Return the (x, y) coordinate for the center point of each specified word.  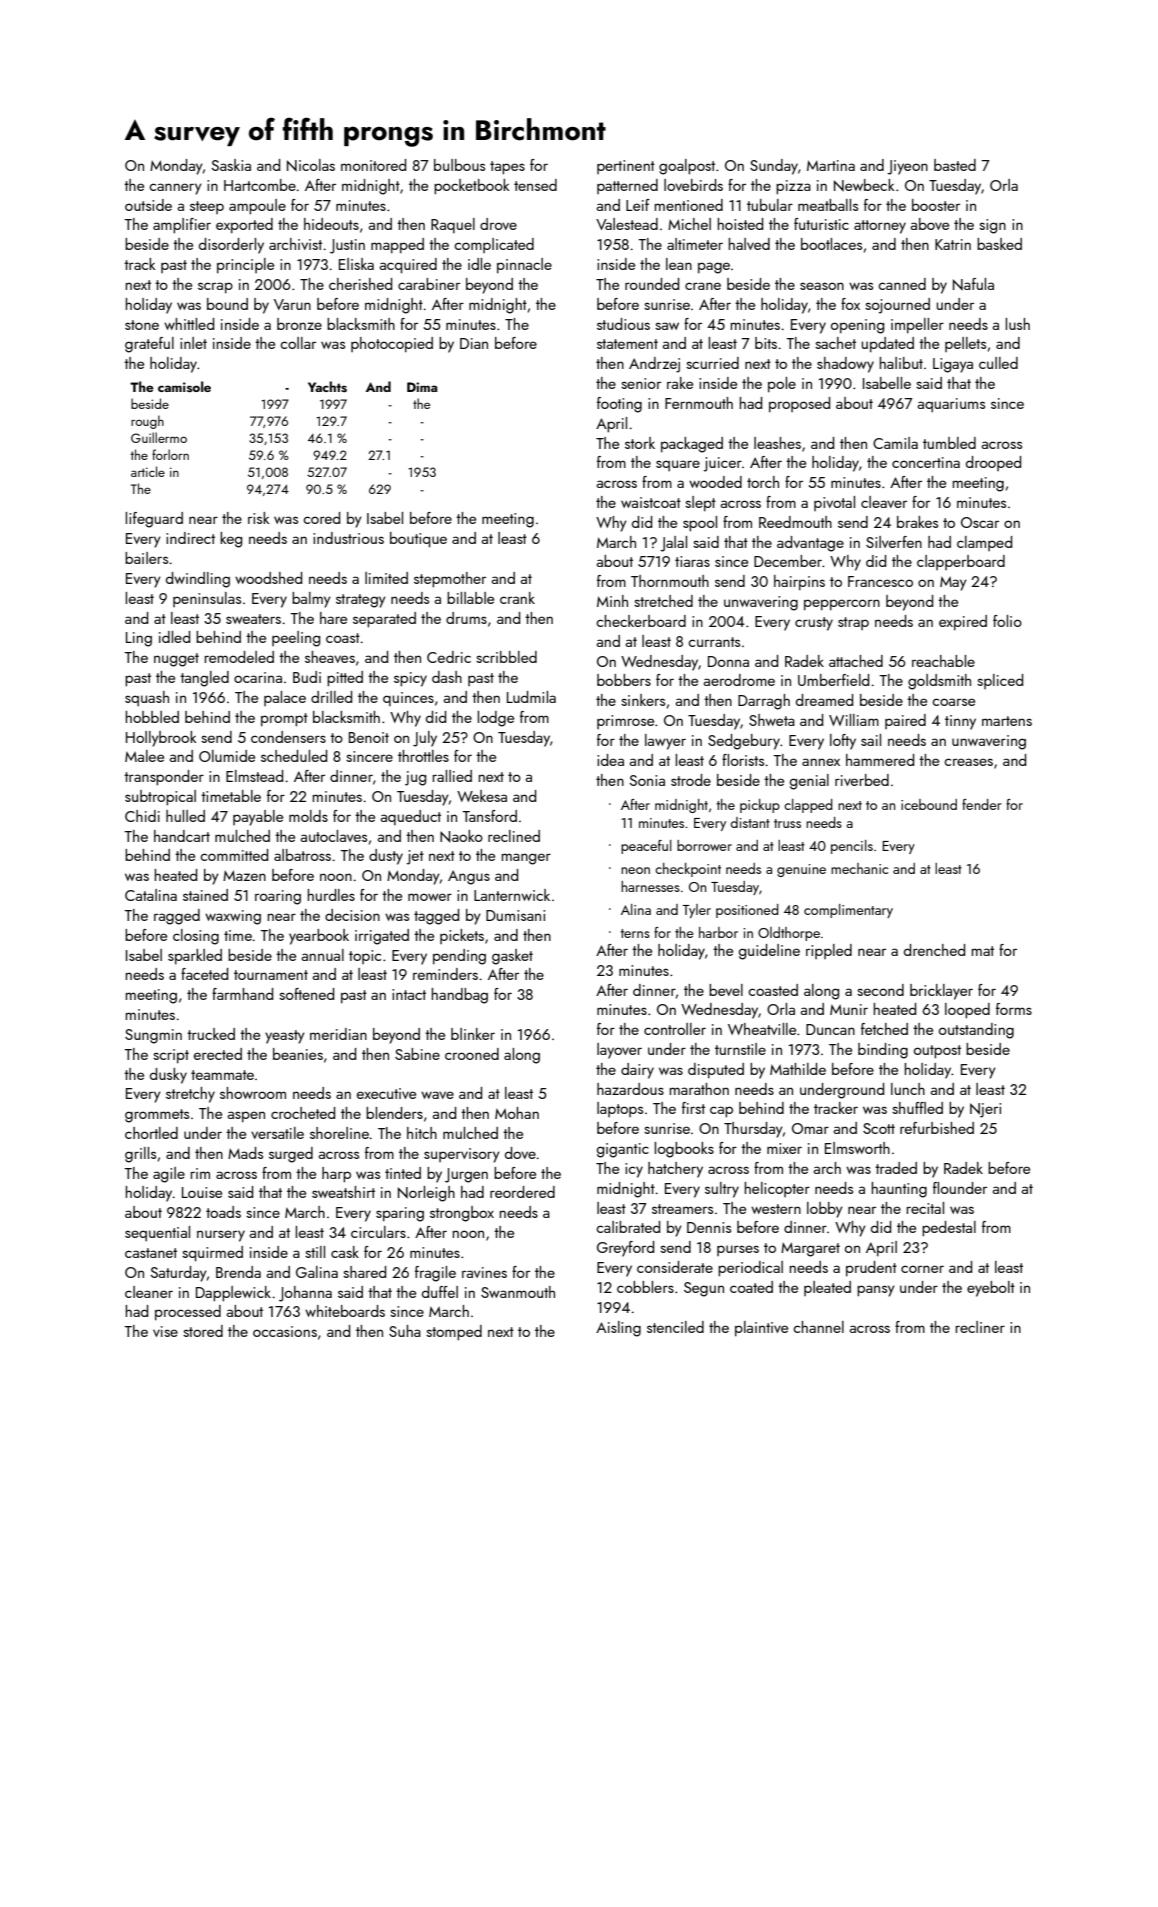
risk (259, 518)
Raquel (453, 225)
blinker (473, 1034)
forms (1014, 1009)
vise (165, 1331)
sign (992, 226)
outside (148, 205)
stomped (454, 1333)
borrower (704, 845)
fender (981, 804)
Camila (895, 443)
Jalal (673, 544)
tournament (271, 975)
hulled (185, 816)
